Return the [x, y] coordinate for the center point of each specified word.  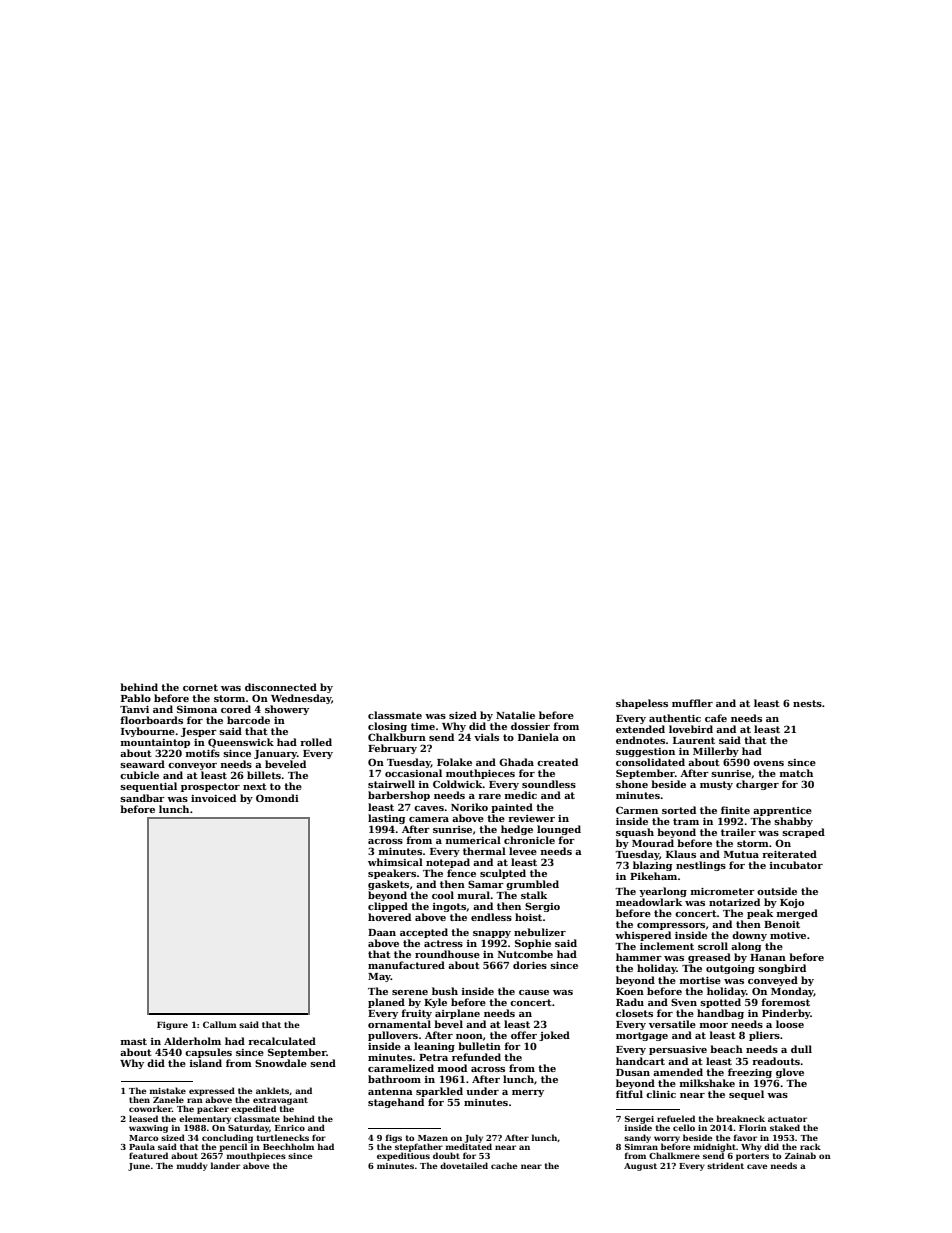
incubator [796, 865]
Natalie [515, 715]
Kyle [435, 1003]
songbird [782, 969]
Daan [382, 932]
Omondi [277, 798]
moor [714, 1025]
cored [236, 709]
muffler [692, 703]
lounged [559, 830]
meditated [468, 1146]
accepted [424, 933]
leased [143, 1118]
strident [725, 1165]
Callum [220, 1024]
